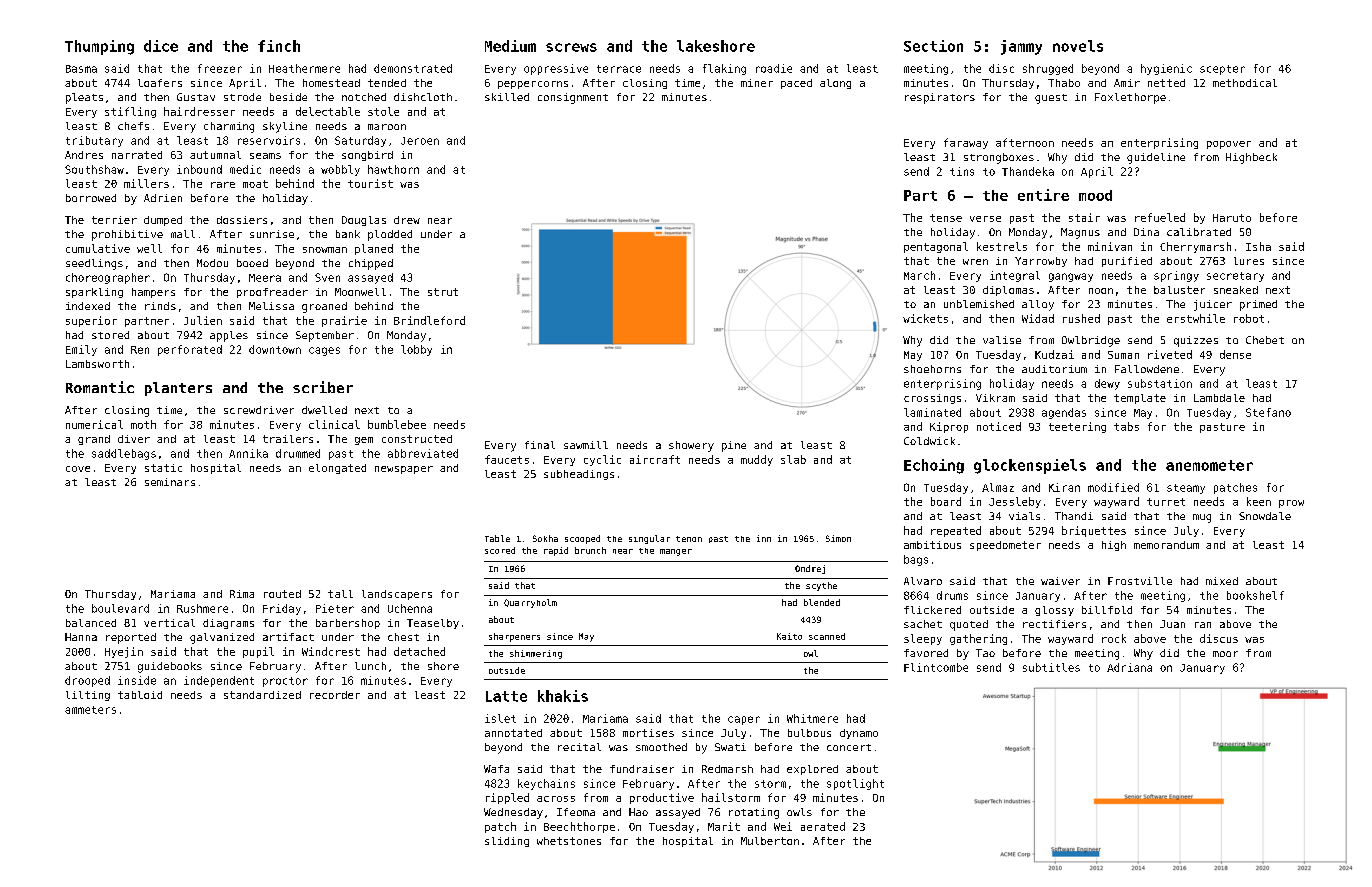 Image resolution: width=1372 pixels, height=887 pixels. Describe the element at coordinates (812, 718) in the document. I see `Whitmere` at that location.
